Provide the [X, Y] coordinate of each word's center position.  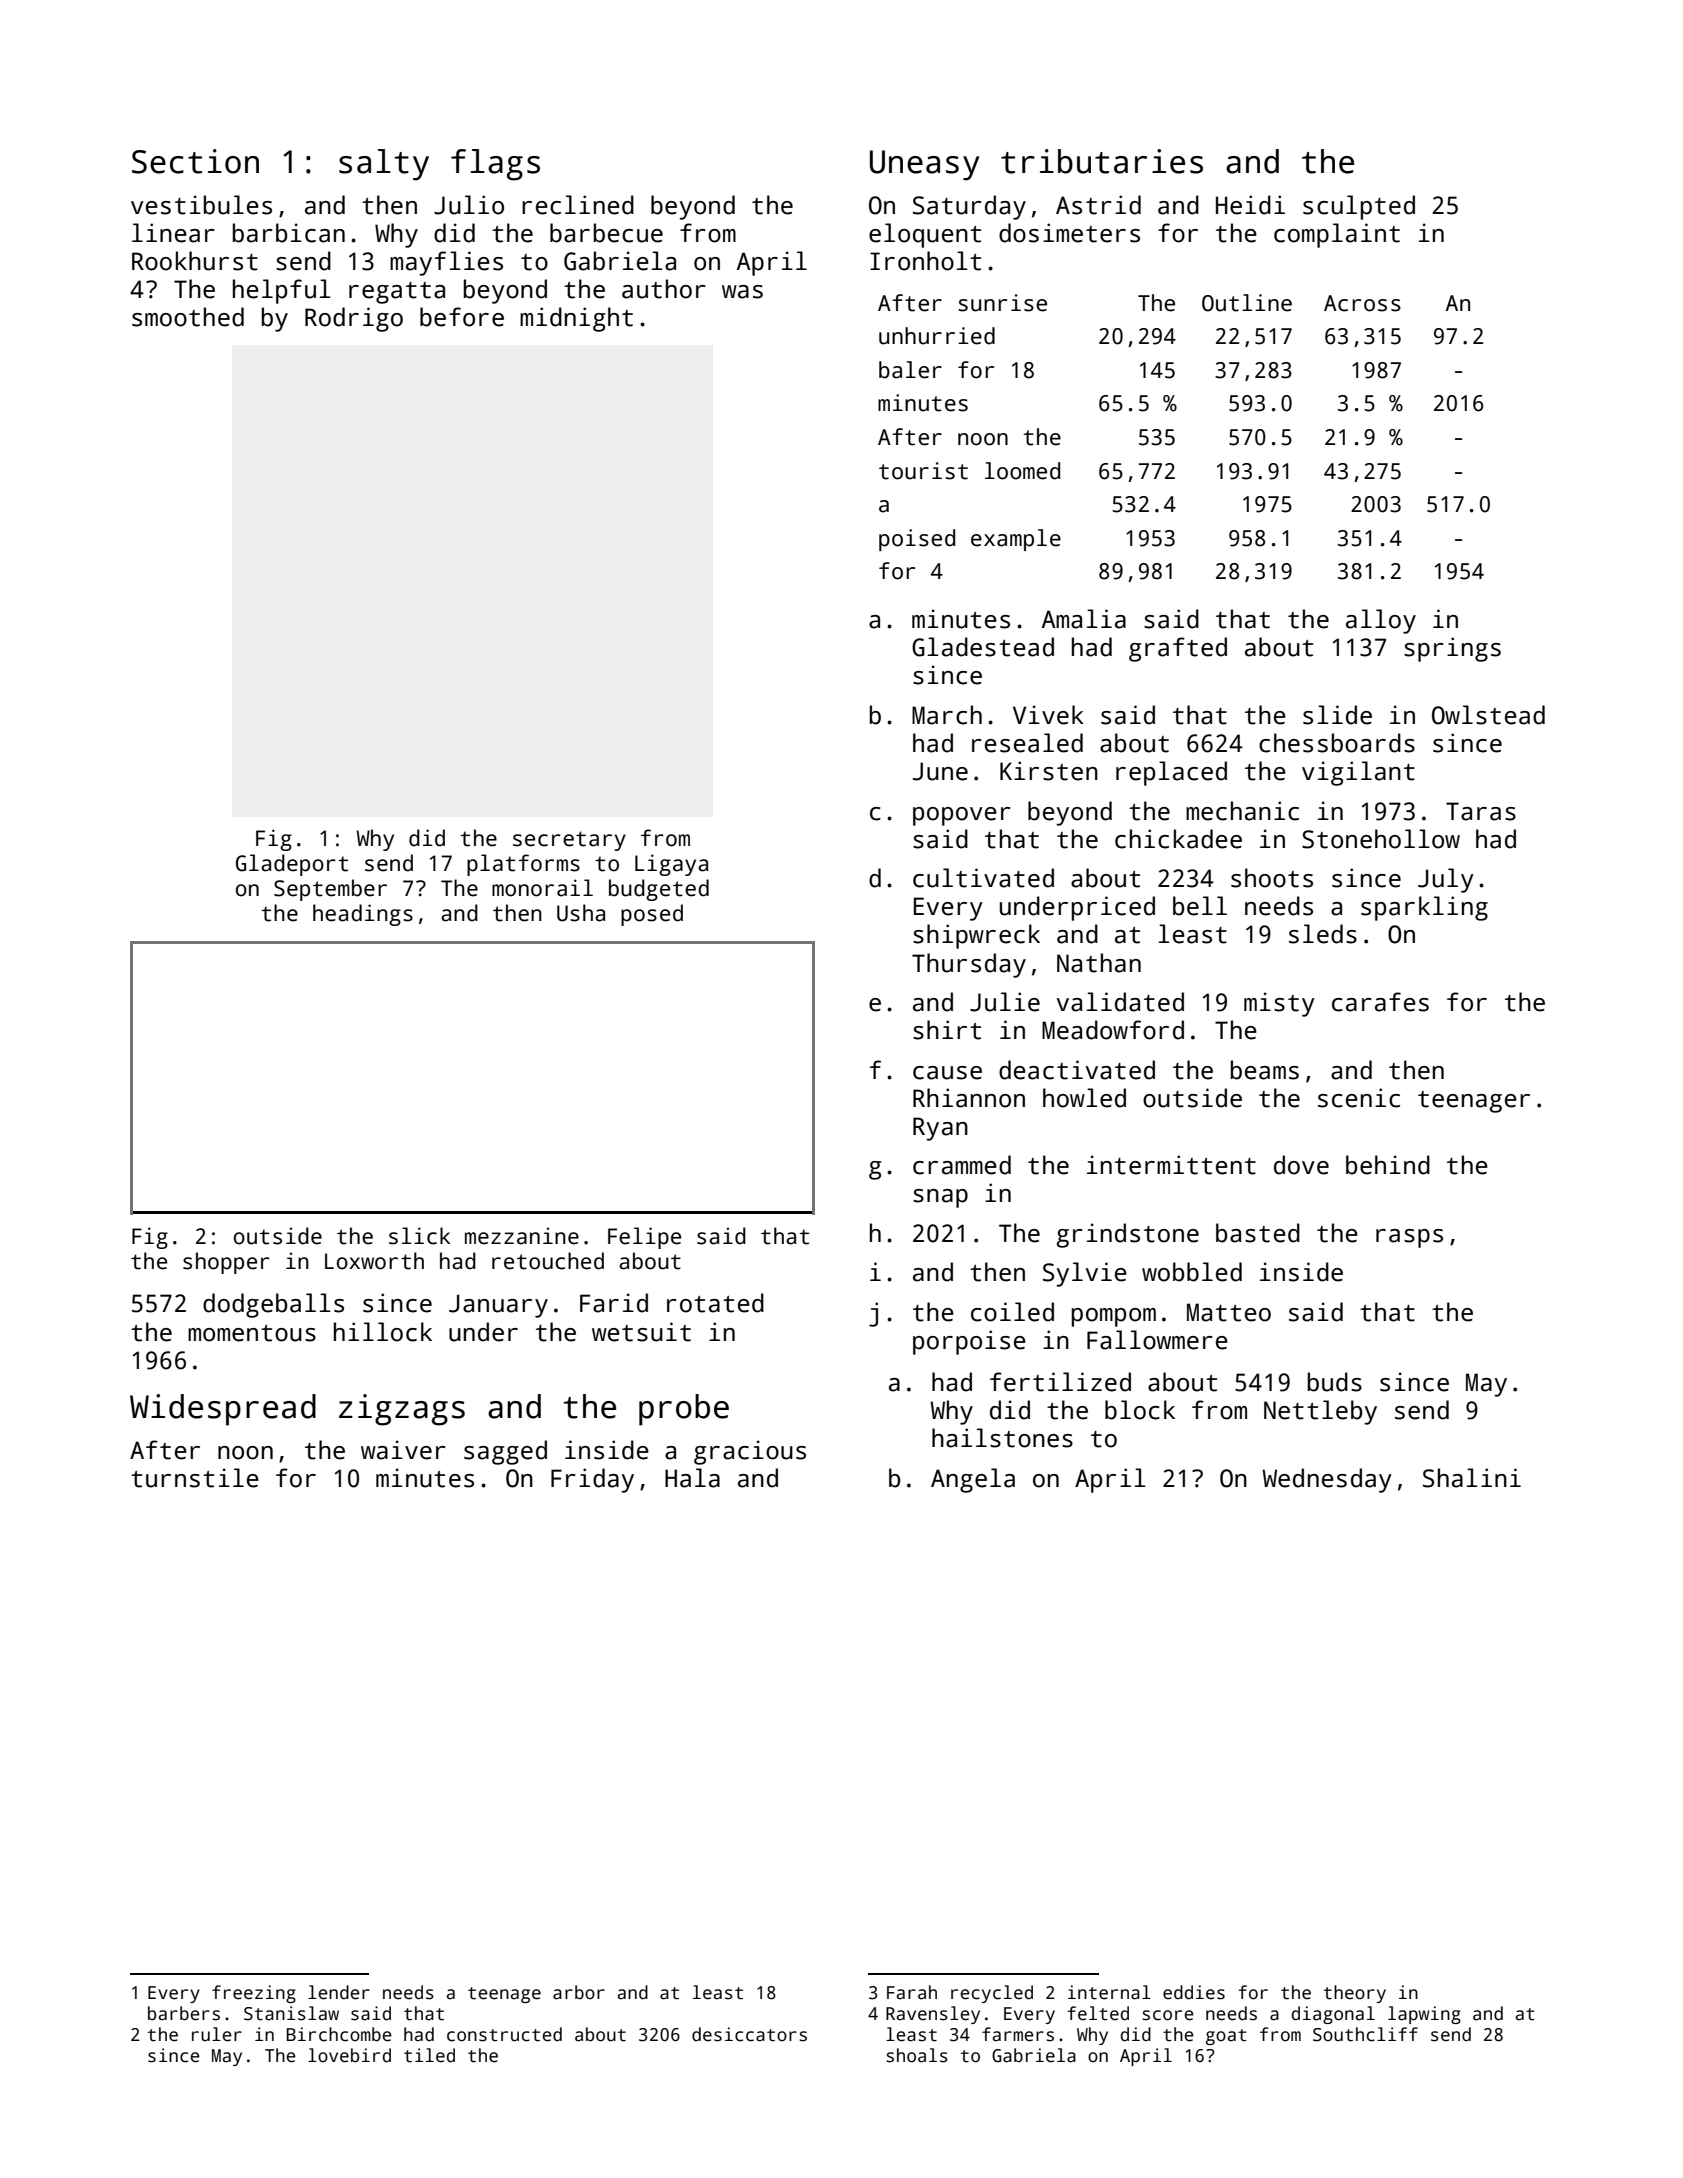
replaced [1171, 773]
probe [684, 1410]
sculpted [1359, 207]
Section [195, 161]
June [940, 771]
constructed [504, 2034]
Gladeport [292, 865]
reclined [578, 205]
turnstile [195, 1478]
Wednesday [1327, 1480]
